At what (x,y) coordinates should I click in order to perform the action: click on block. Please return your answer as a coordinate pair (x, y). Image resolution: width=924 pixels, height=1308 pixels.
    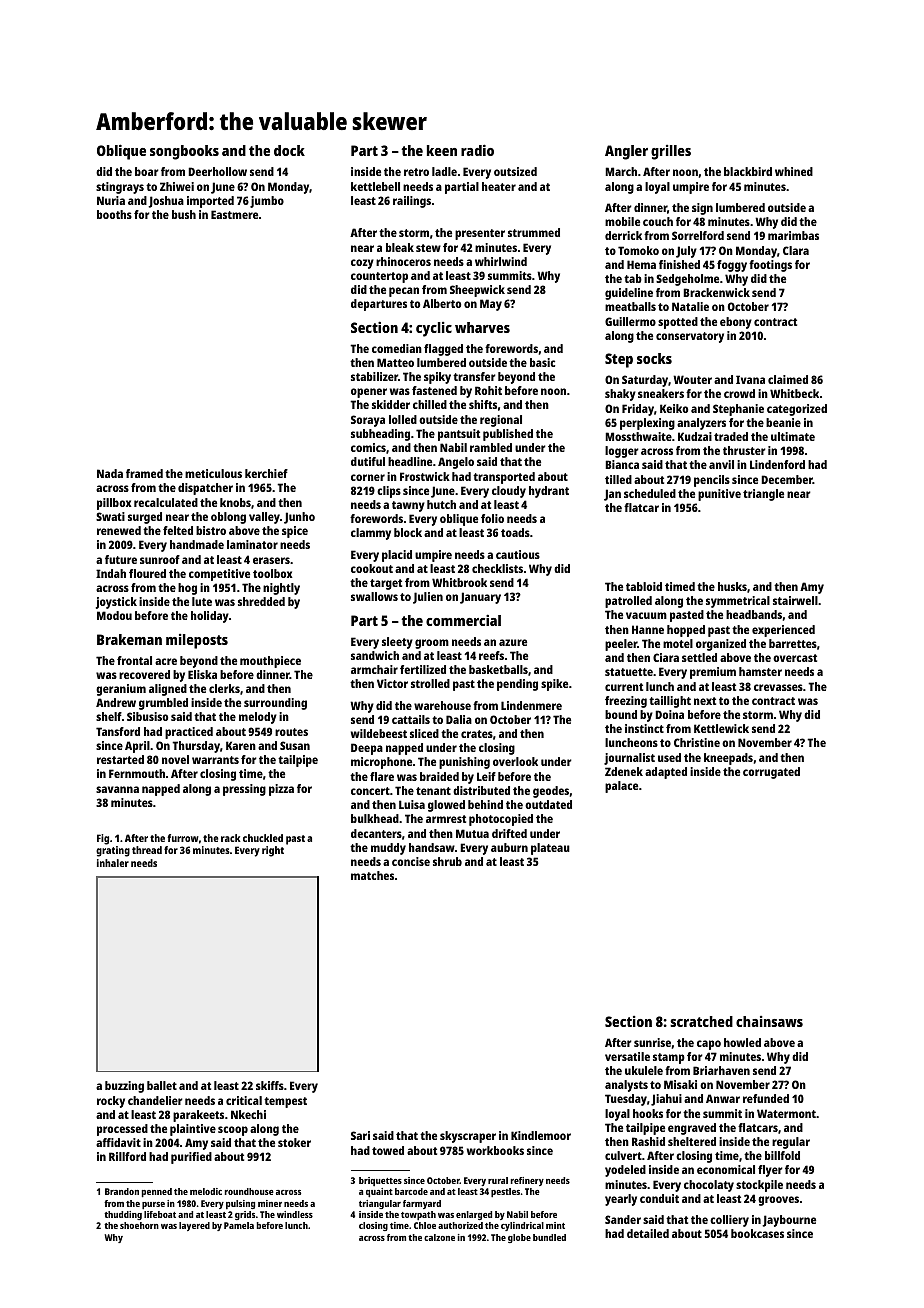
    Looking at the image, I should click on (408, 532).
